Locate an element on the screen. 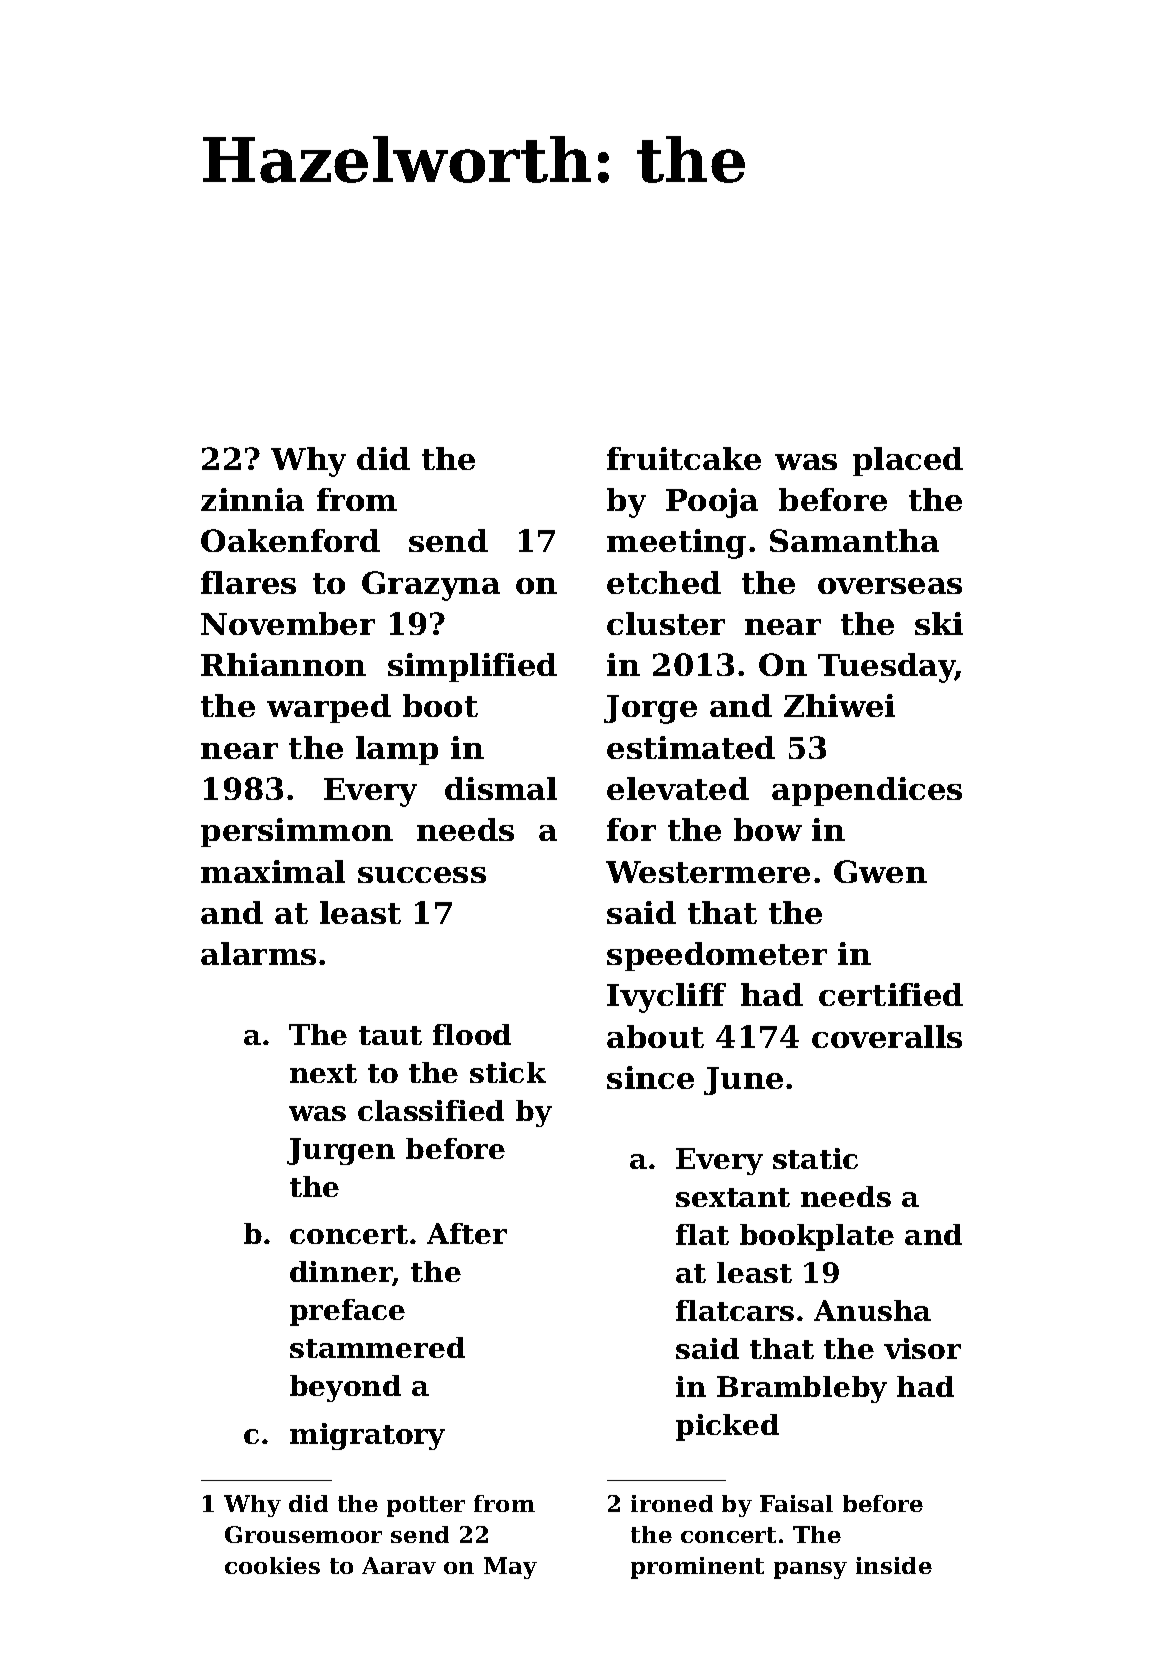 This screenshot has width=1165, height=1654. cookies is located at coordinates (272, 1565).
